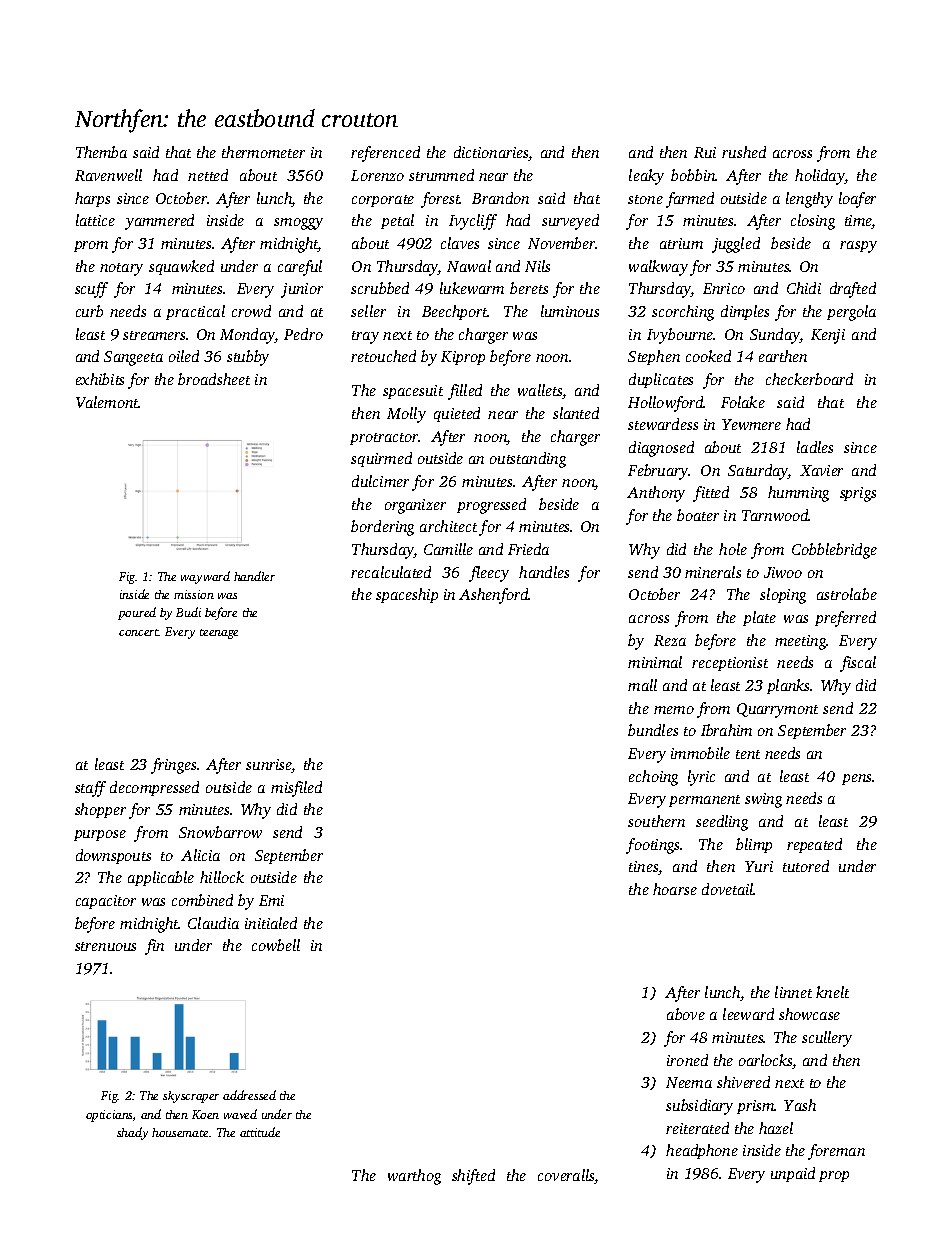  What do you see at coordinates (214, 379) in the page?
I see `broadsheet` at bounding box center [214, 379].
